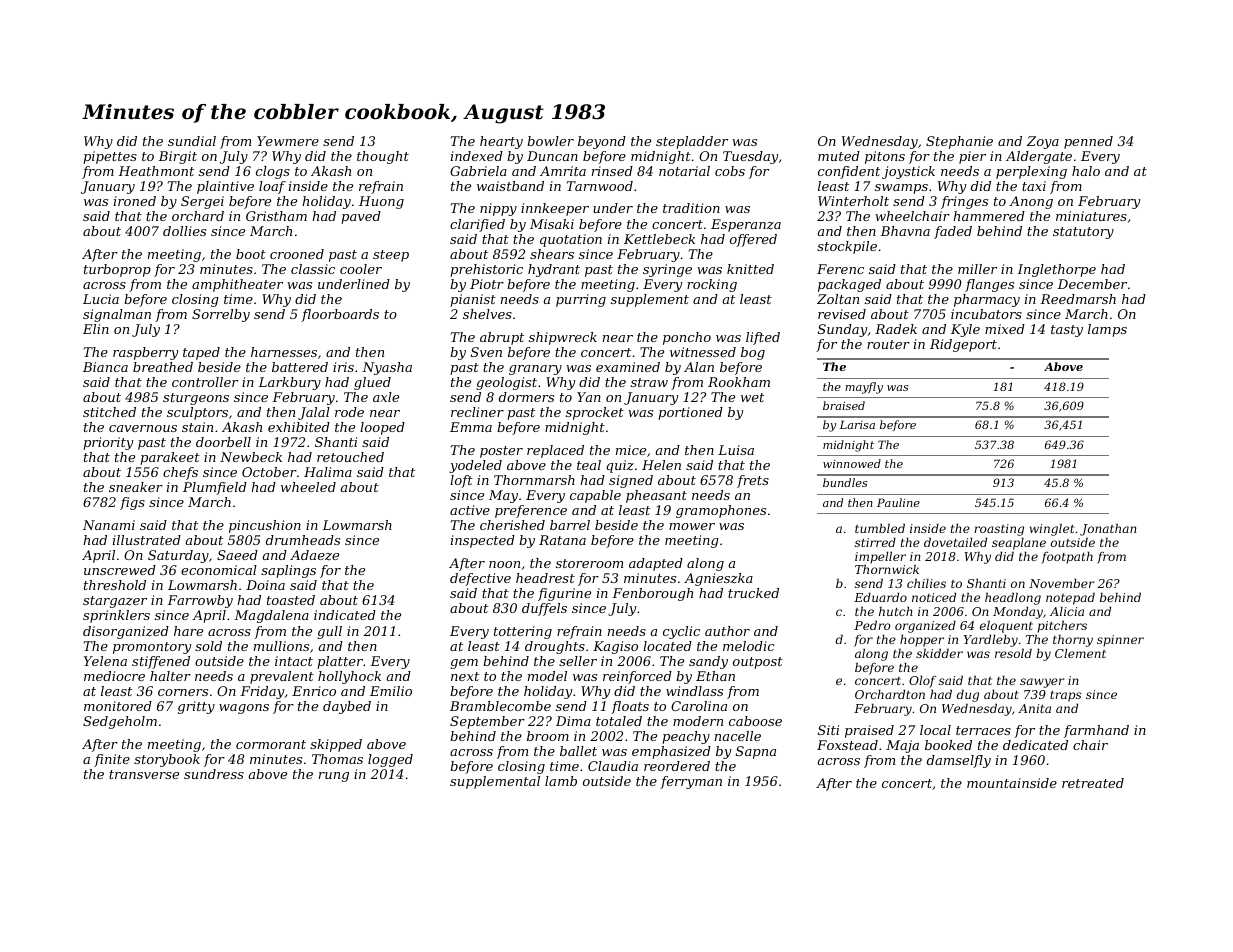  I want to click on promontory, so click(152, 648).
